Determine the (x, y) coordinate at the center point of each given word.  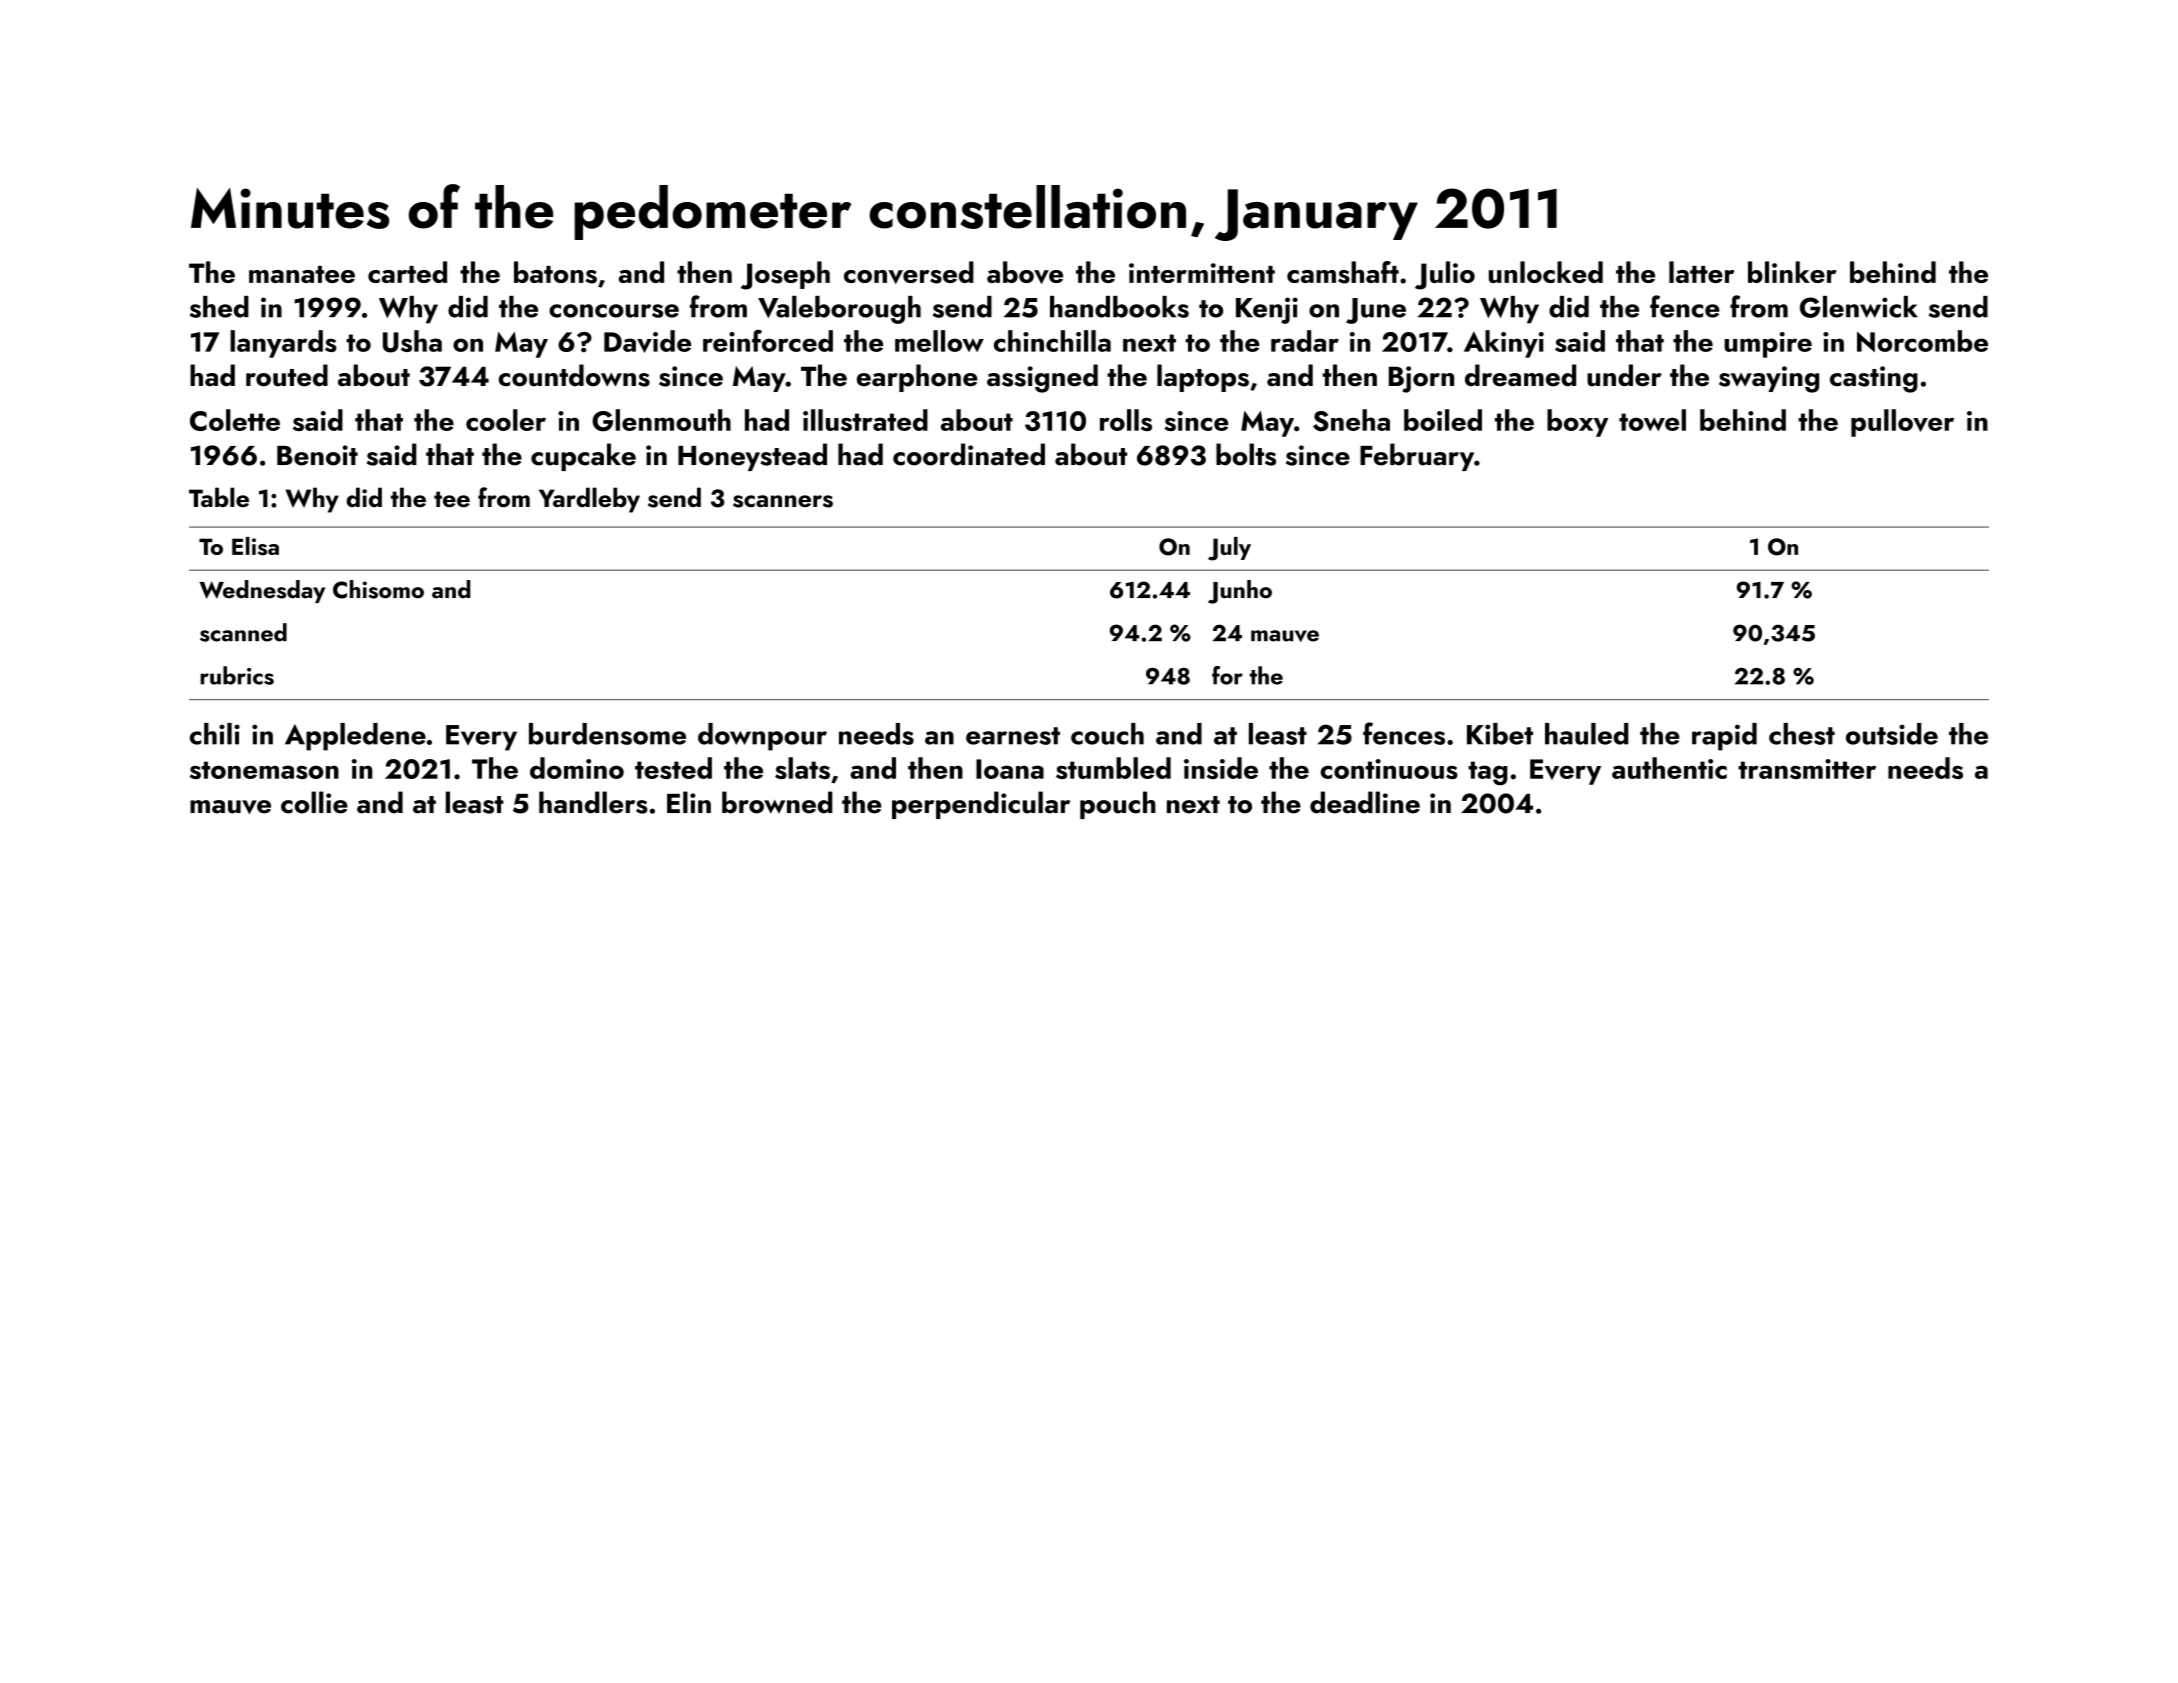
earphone (917, 378)
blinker (1792, 272)
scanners (783, 501)
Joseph (785, 275)
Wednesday (262, 591)
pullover (1902, 423)
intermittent (1202, 273)
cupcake (583, 457)
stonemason (264, 770)
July (1229, 549)
